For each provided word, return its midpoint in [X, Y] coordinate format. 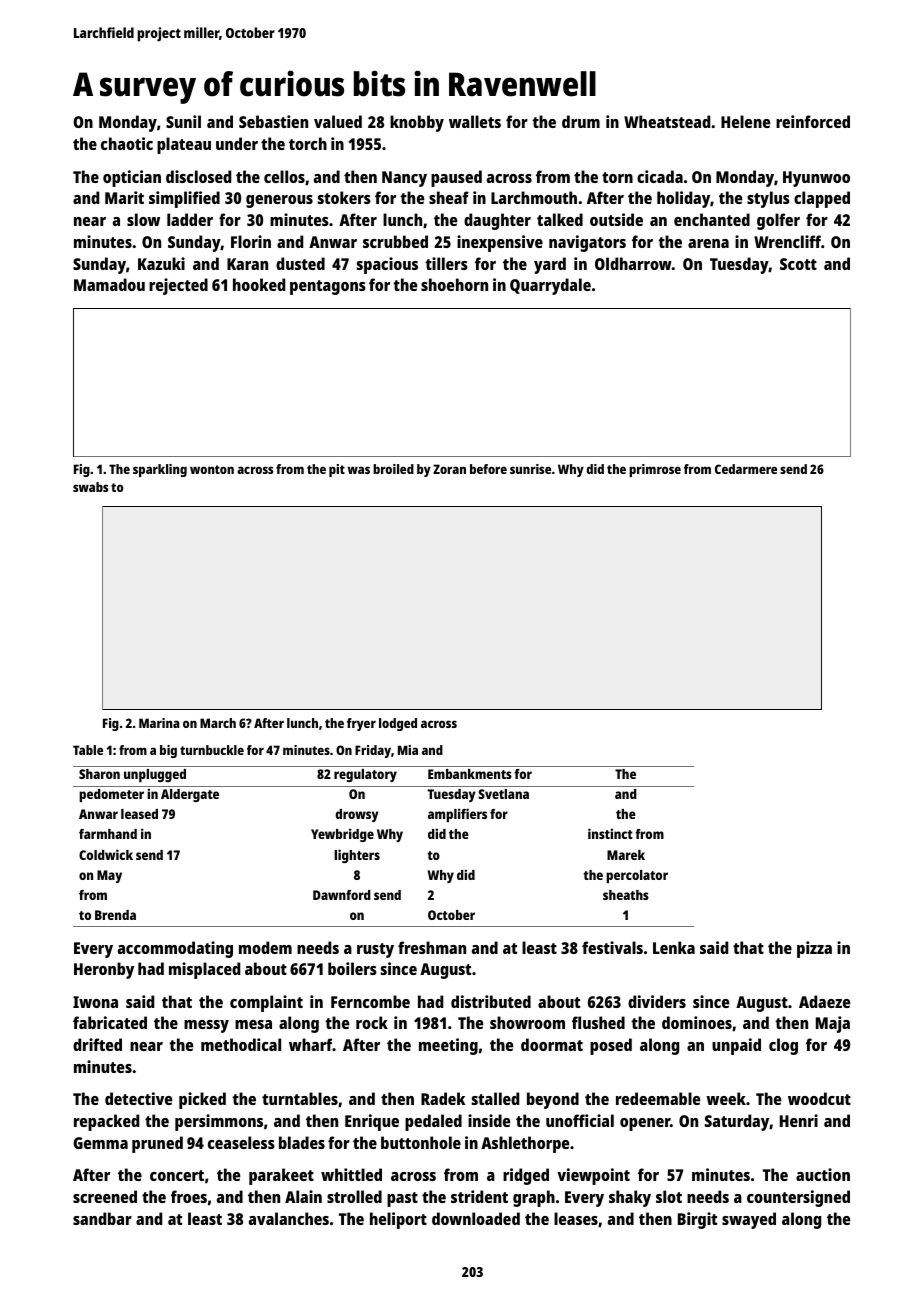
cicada [660, 176]
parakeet [281, 1176]
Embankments [470, 774]
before [488, 469]
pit [337, 470]
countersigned [798, 1198]
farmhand [108, 834]
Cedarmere [746, 469]
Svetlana [503, 794]
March [218, 723]
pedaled [433, 1122]
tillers [446, 263]
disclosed [198, 176]
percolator [637, 876]
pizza [814, 949]
